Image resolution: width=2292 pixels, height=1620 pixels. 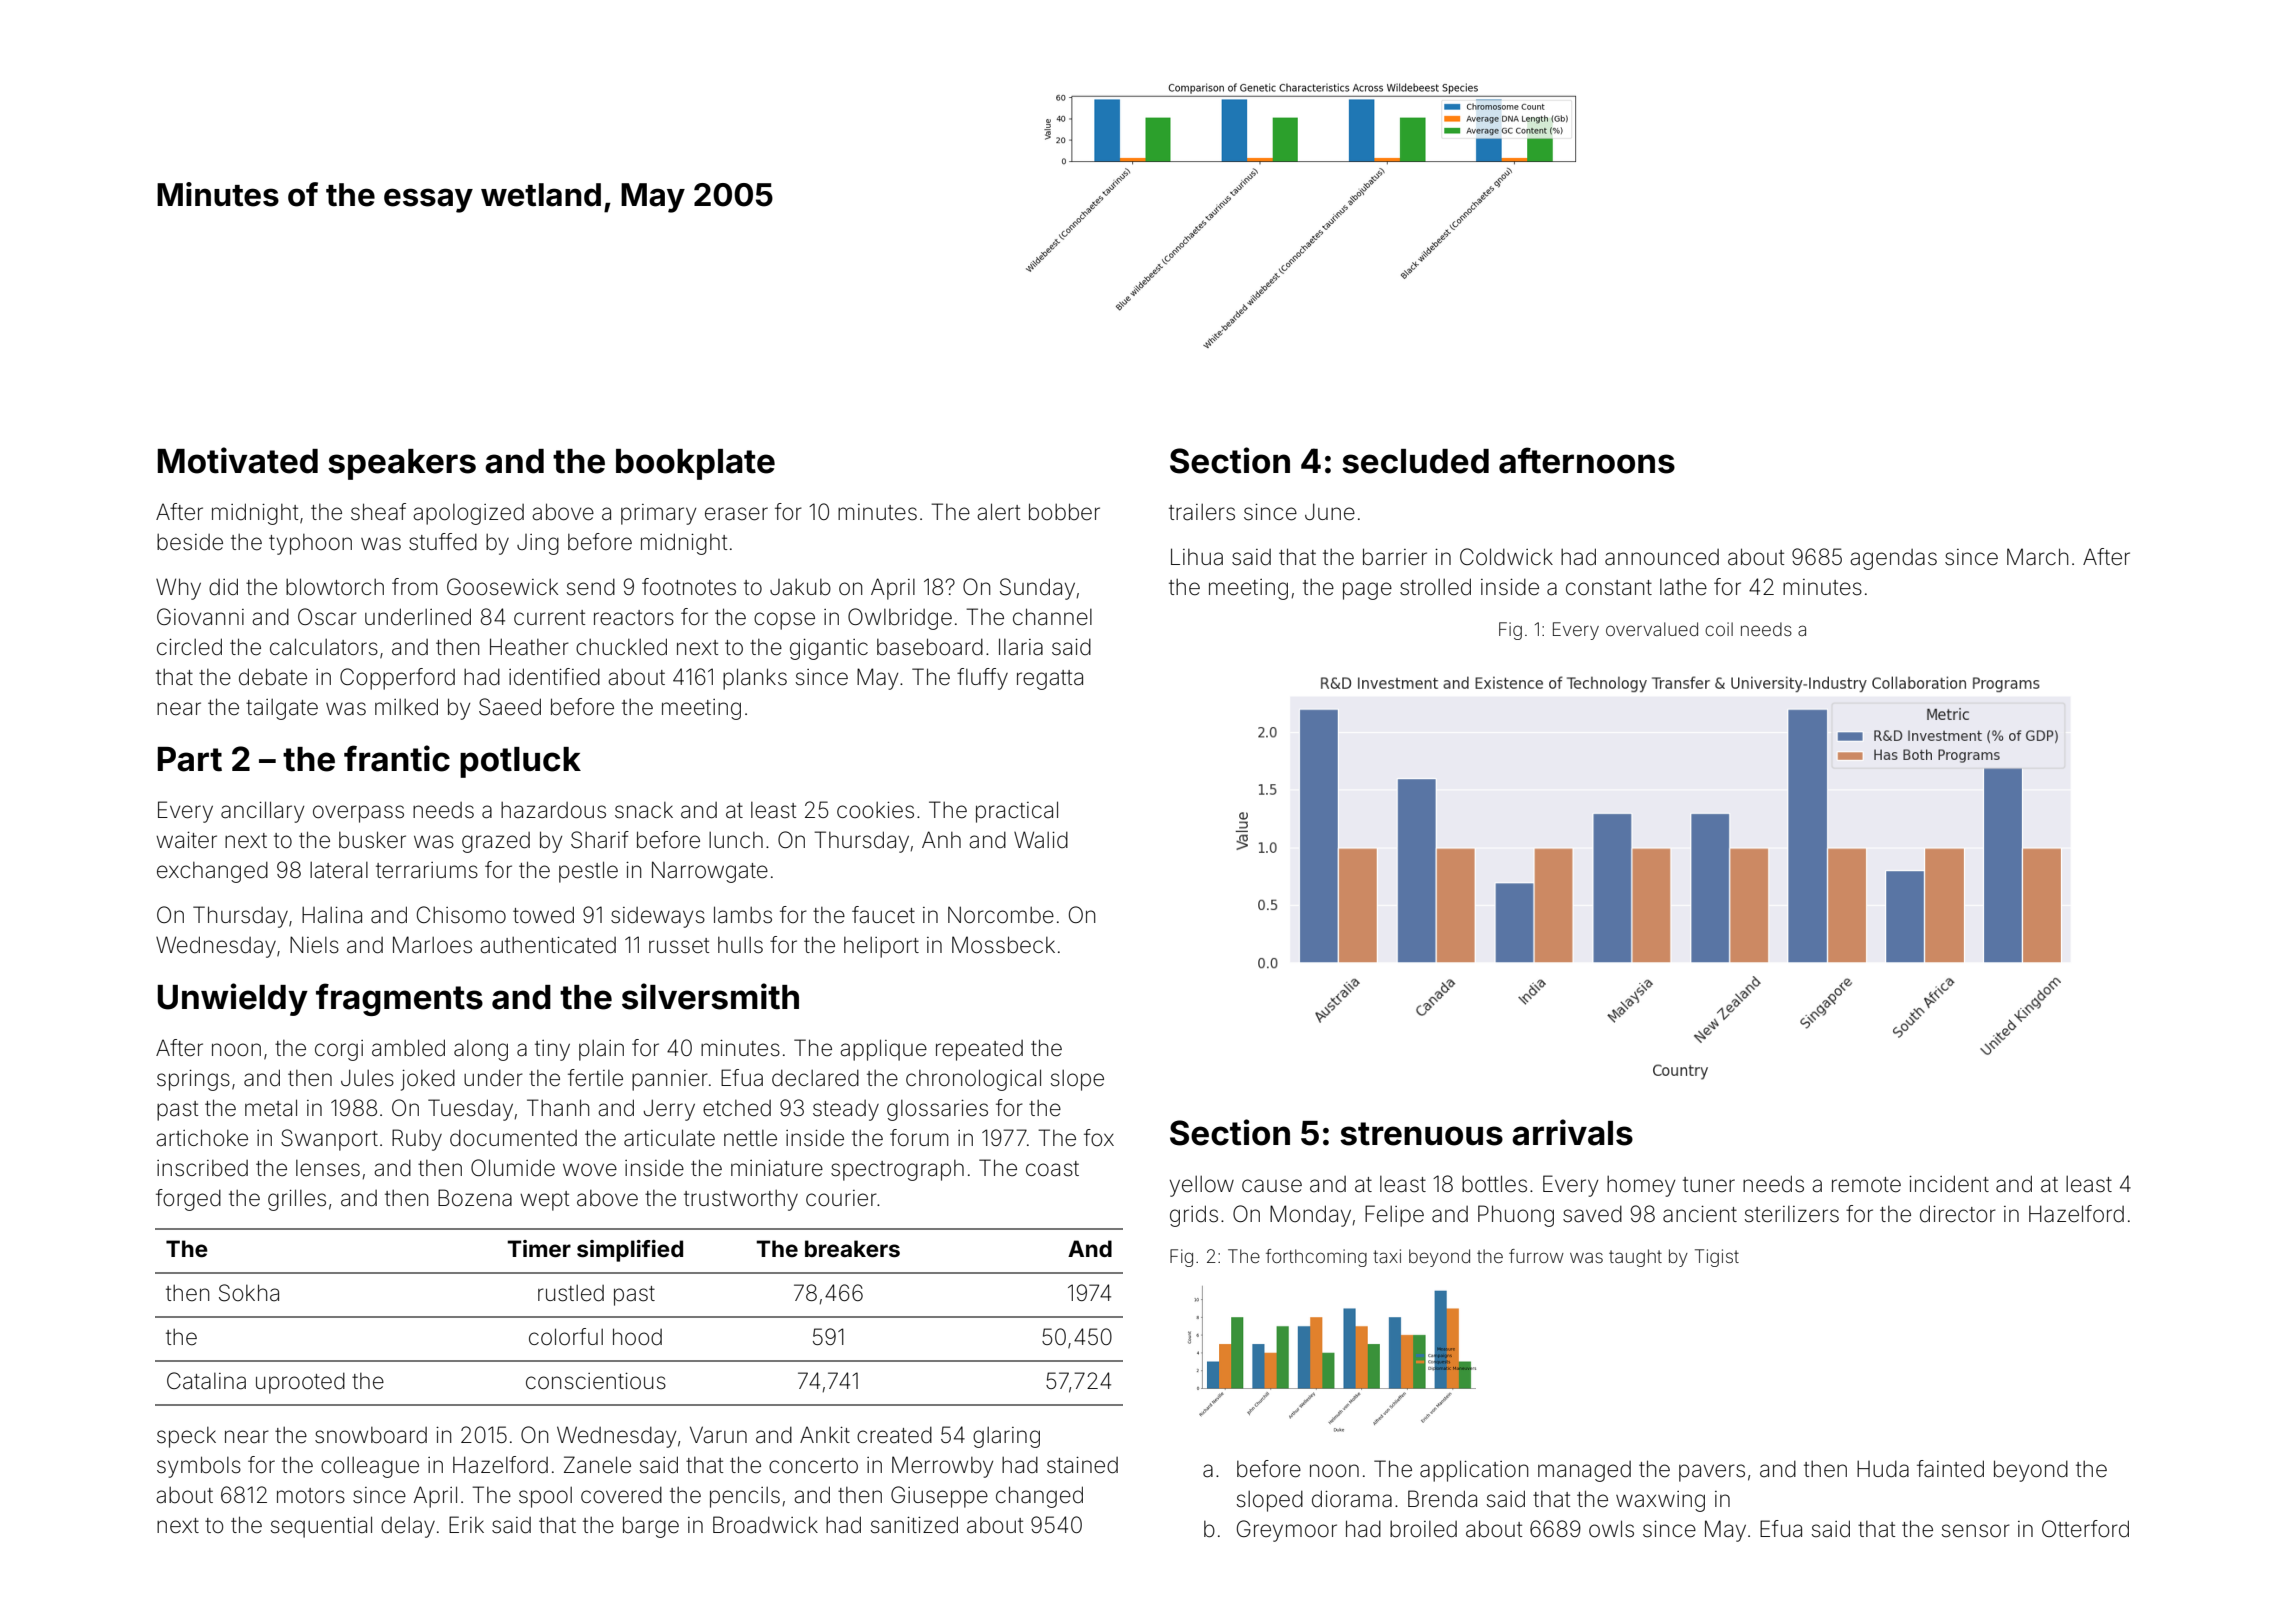 I want to click on pestle, so click(x=588, y=872).
